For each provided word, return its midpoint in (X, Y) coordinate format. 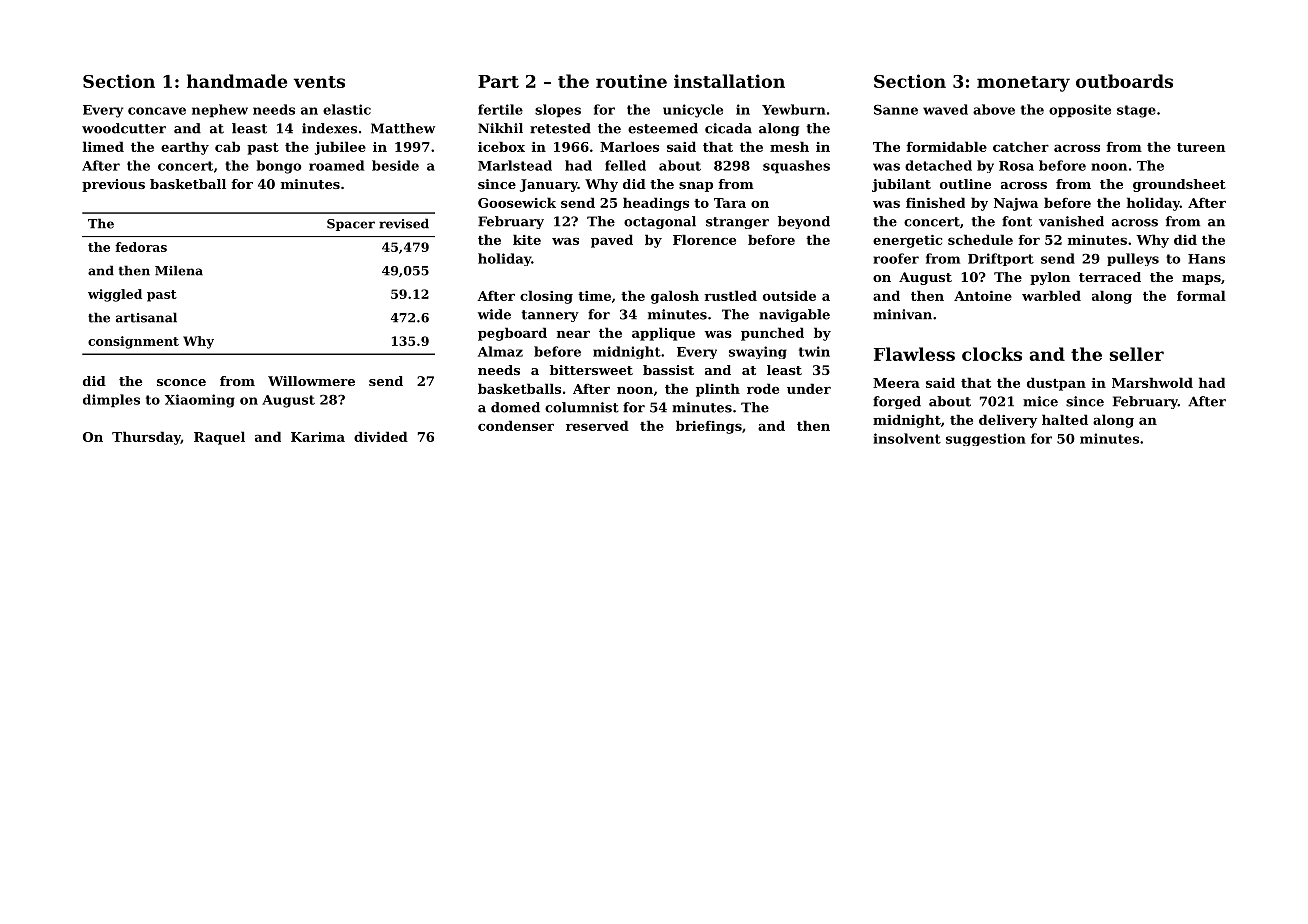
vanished (1071, 221)
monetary (1023, 84)
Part (498, 81)
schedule (980, 239)
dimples (111, 401)
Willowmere (311, 381)
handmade (237, 81)
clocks (992, 354)
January (549, 185)
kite (527, 239)
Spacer (351, 225)
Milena (179, 270)
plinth (718, 390)
